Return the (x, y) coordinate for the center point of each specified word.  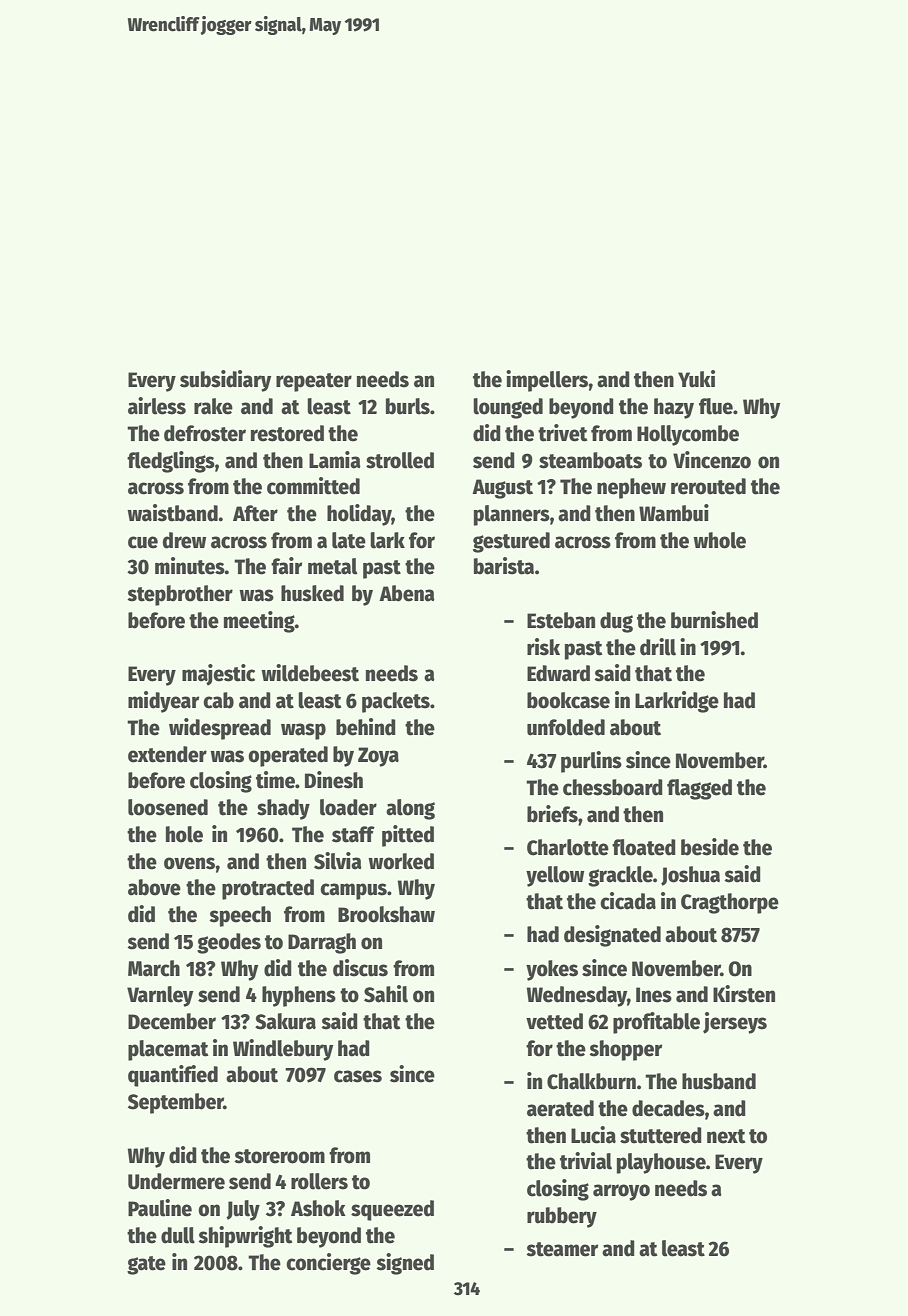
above (154, 887)
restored (287, 433)
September (176, 1103)
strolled (400, 460)
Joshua (690, 876)
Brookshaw (386, 914)
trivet (563, 433)
